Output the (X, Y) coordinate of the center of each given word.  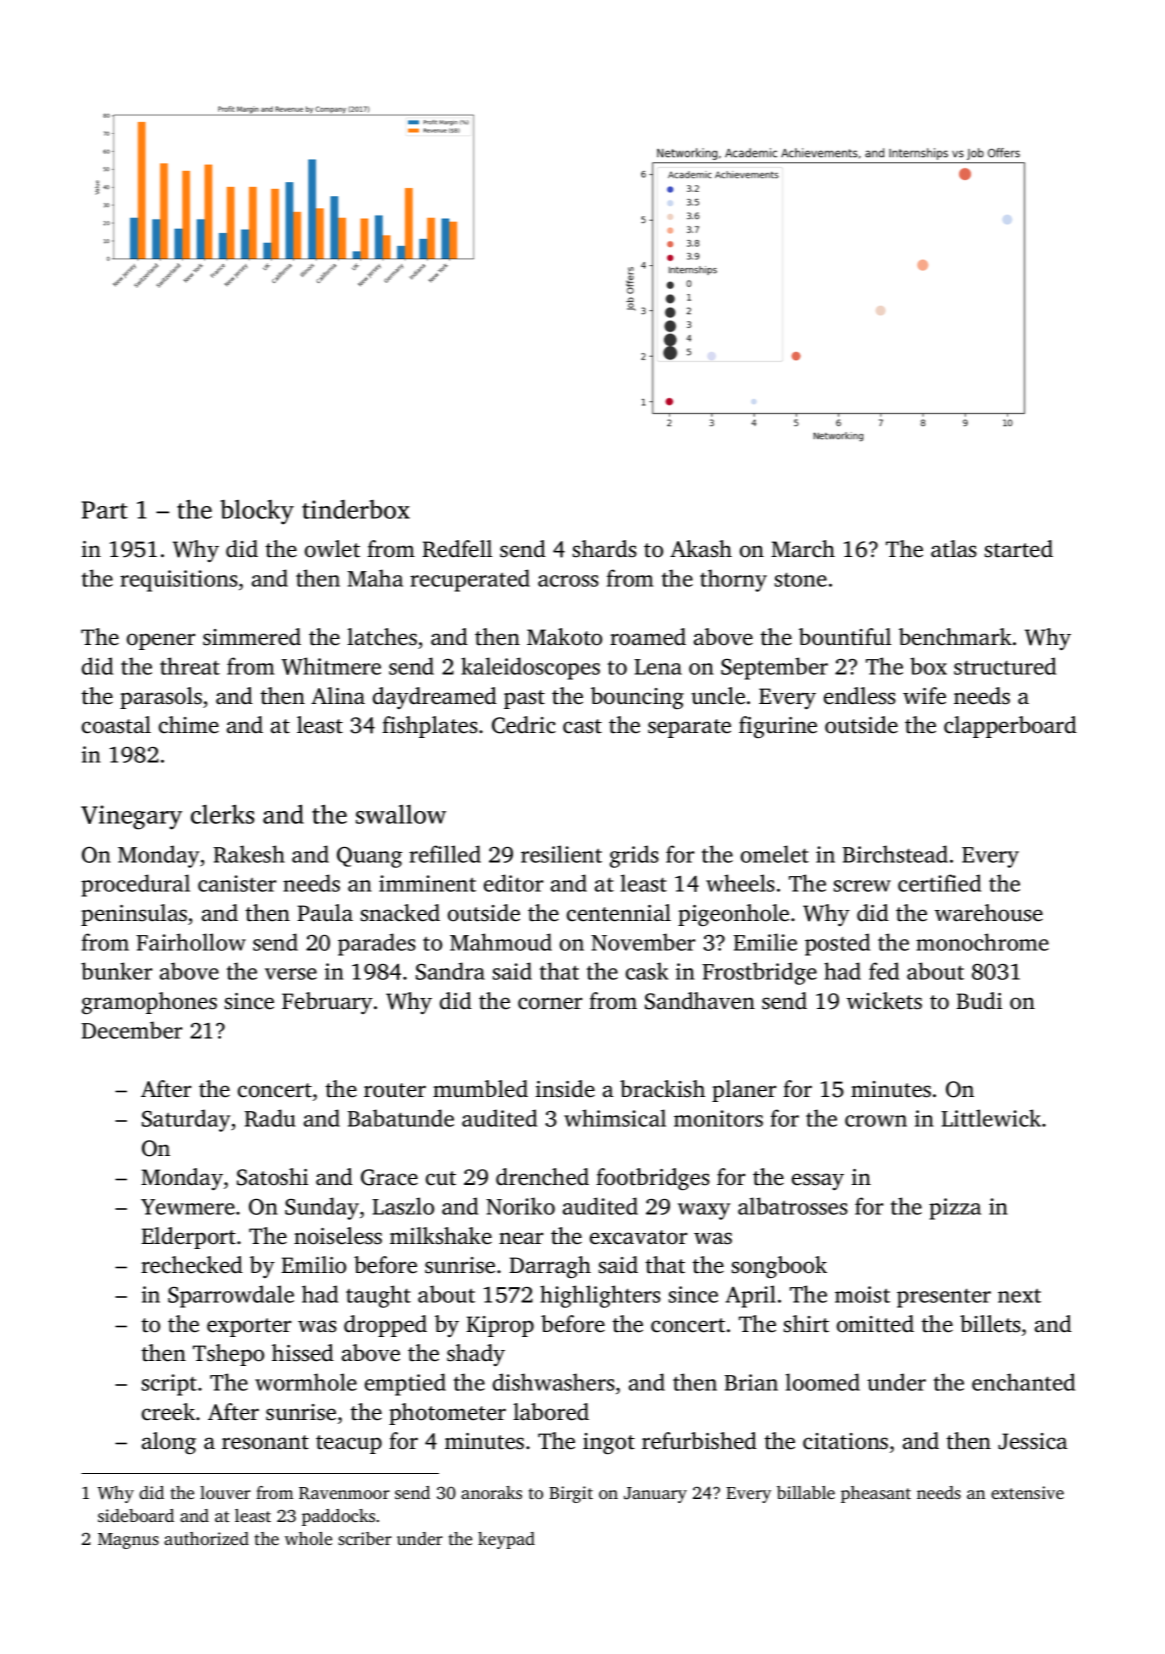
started (1019, 549)
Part (105, 510)
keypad (506, 1540)
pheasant (876, 1494)
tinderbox (356, 509)
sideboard (136, 1515)
